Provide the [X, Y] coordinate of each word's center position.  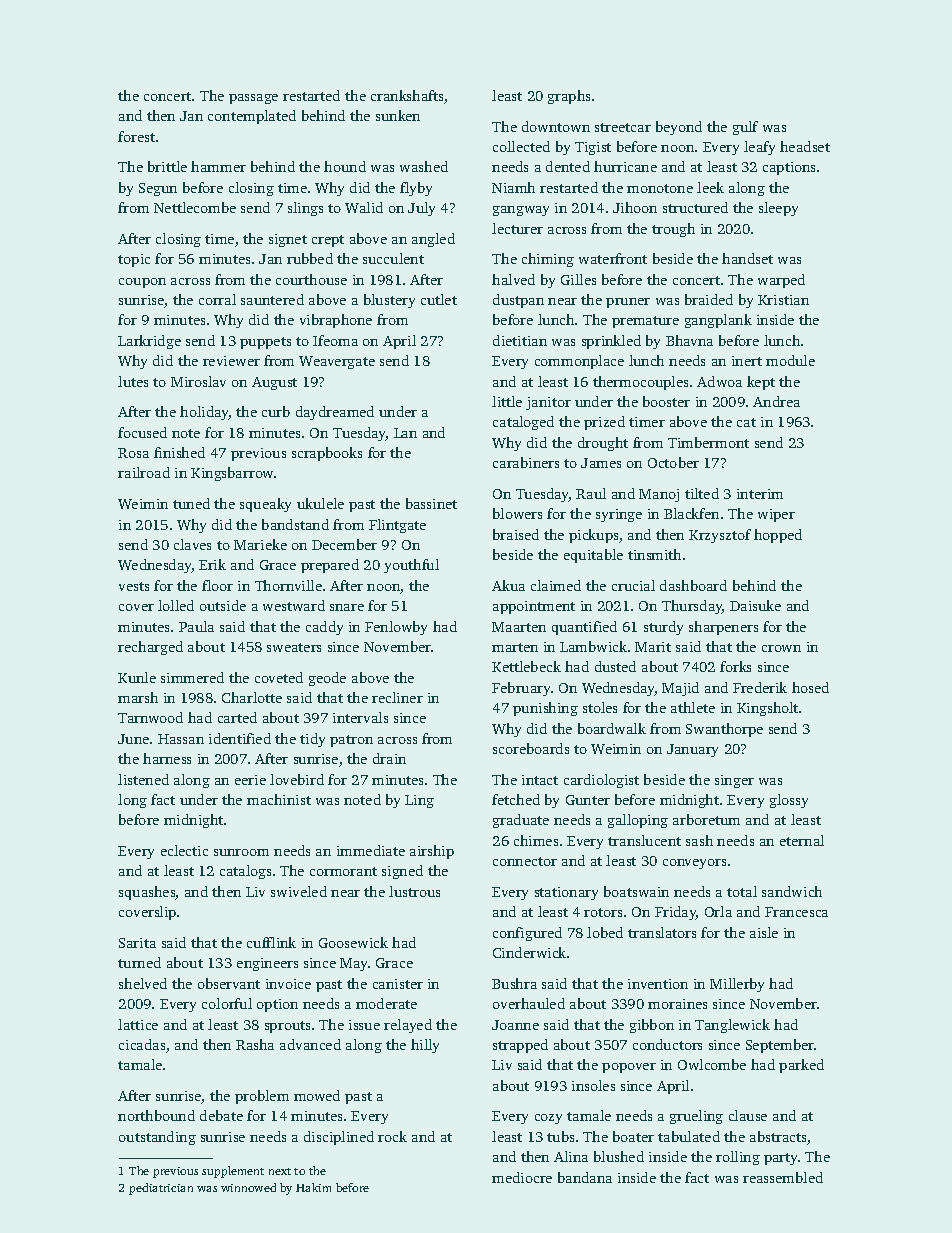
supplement [233, 1172]
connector [525, 861]
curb [276, 411]
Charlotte [252, 697]
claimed [556, 585]
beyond [679, 128]
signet [288, 240]
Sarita [137, 943]
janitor [548, 403]
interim [760, 494]
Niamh [513, 187]
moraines [677, 1004]
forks [735, 666]
